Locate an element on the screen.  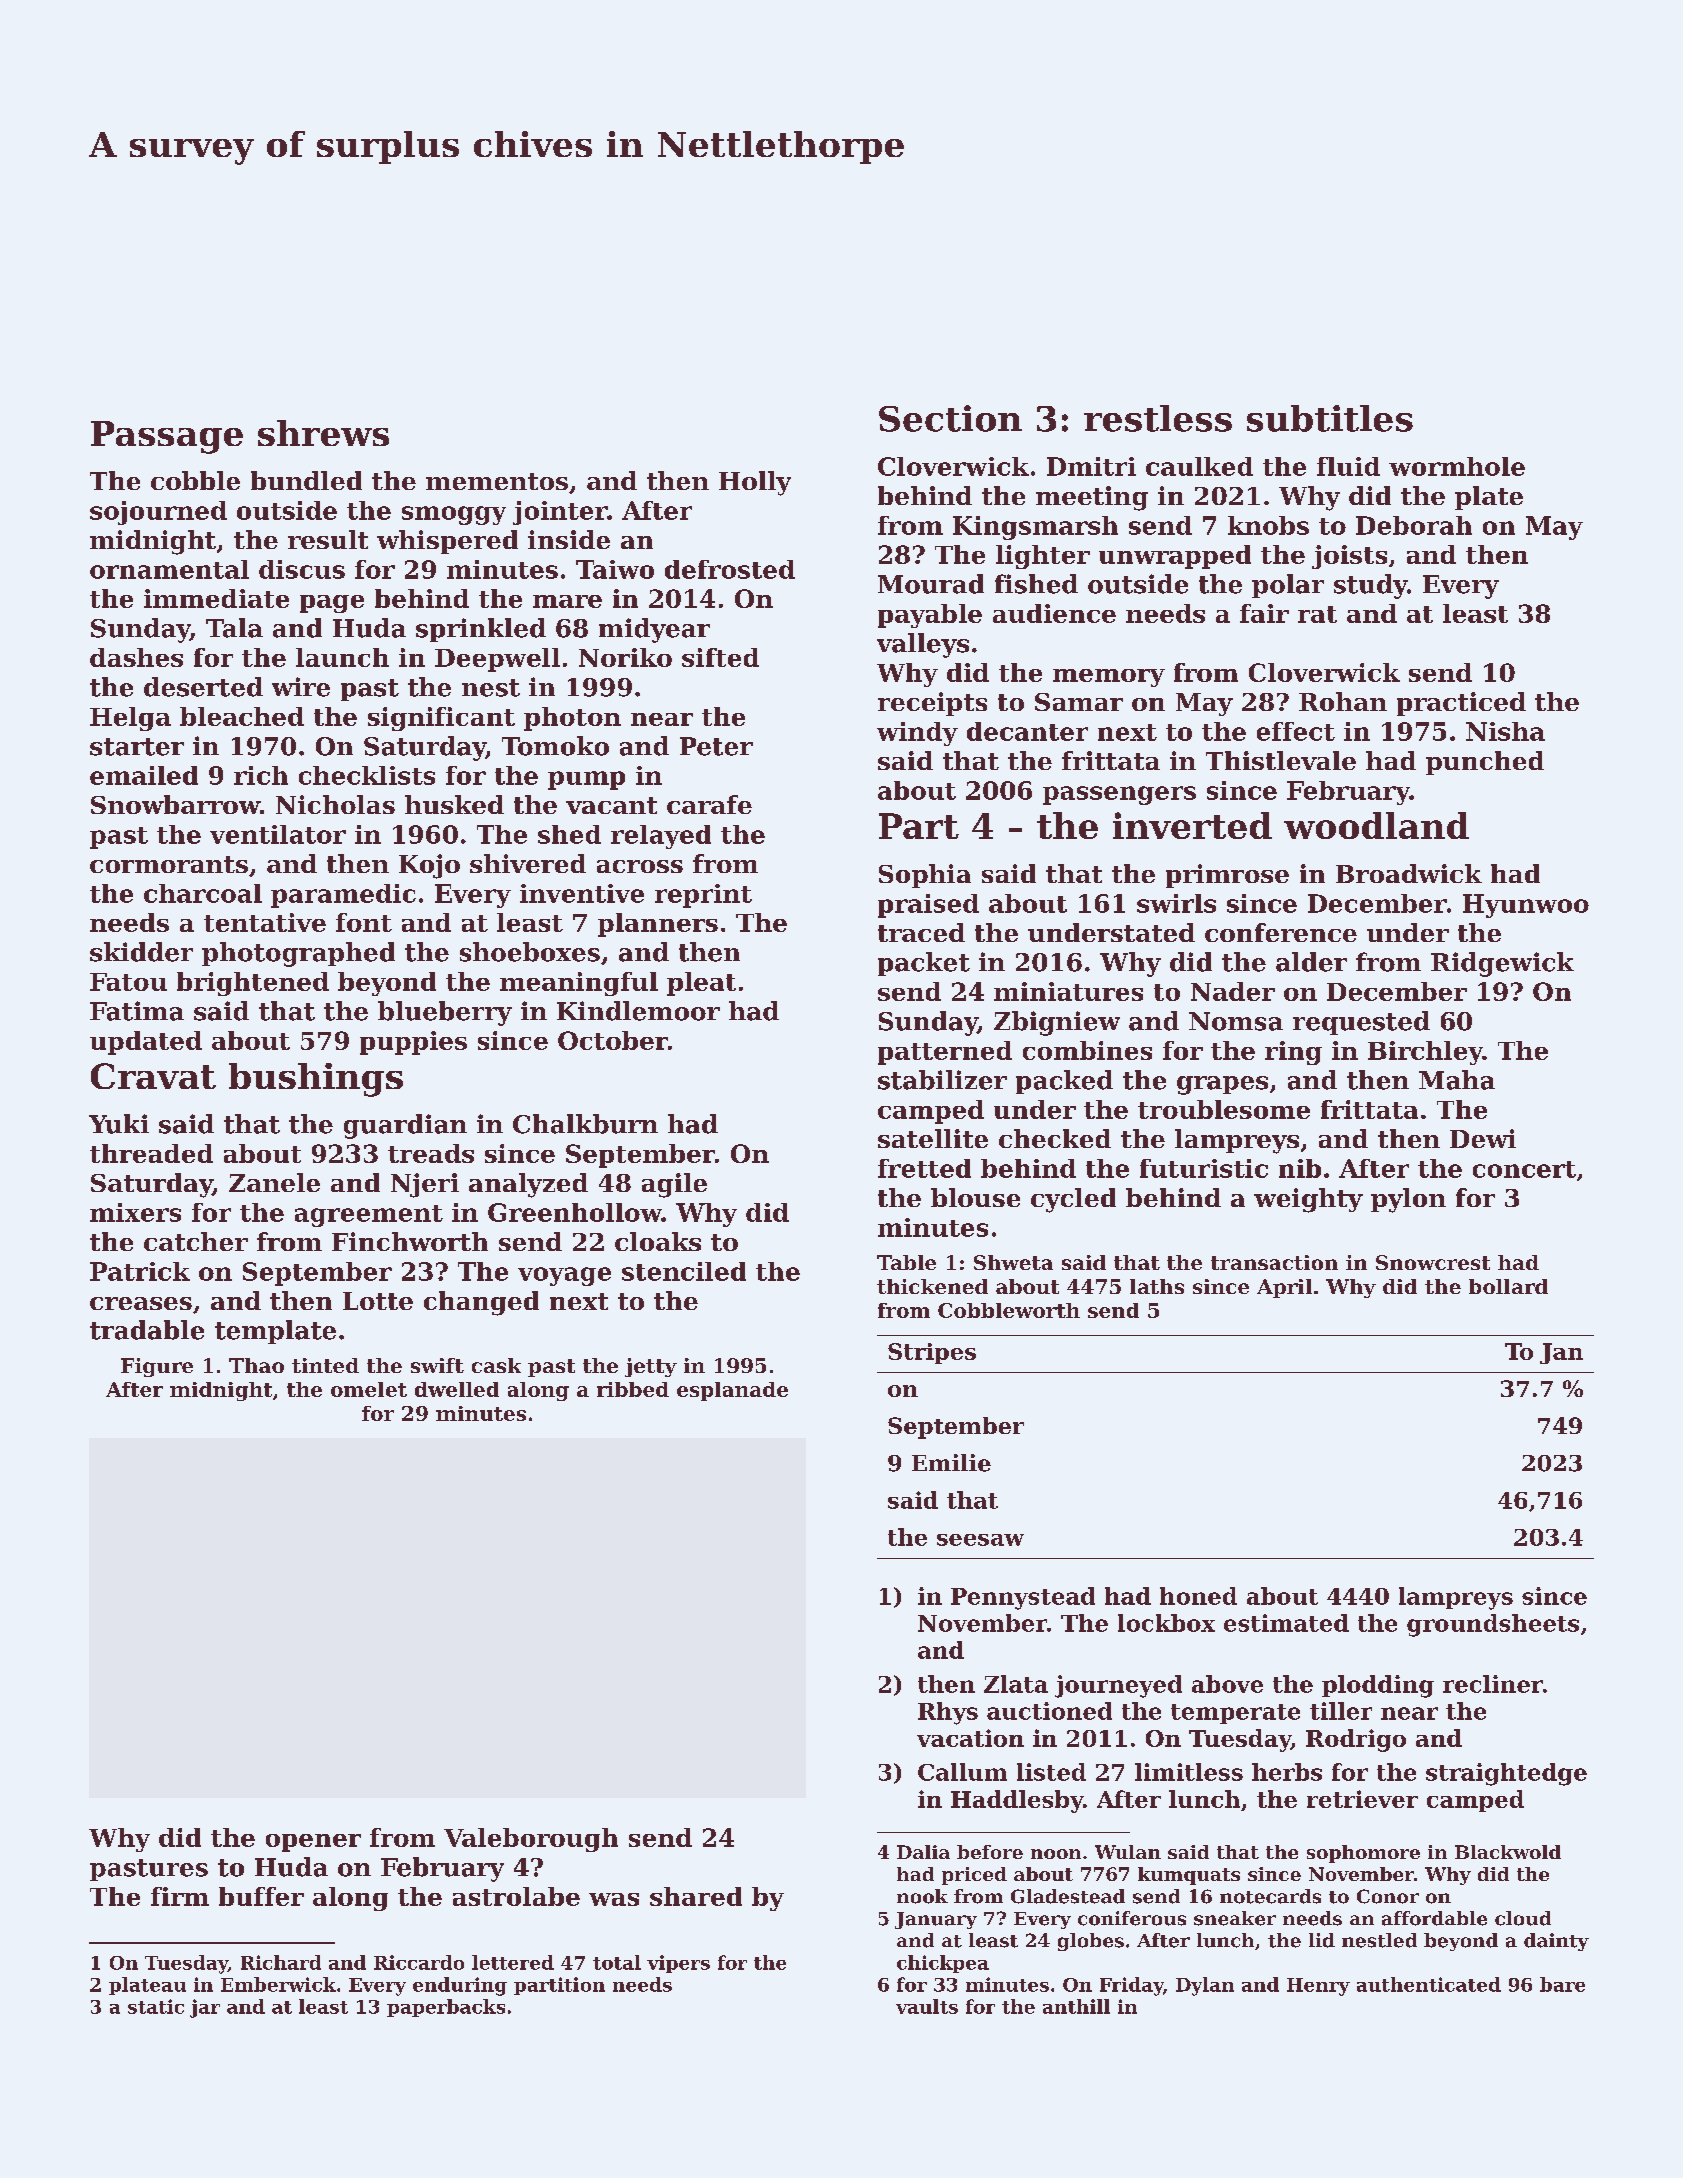
patterned is located at coordinates (945, 1053).
